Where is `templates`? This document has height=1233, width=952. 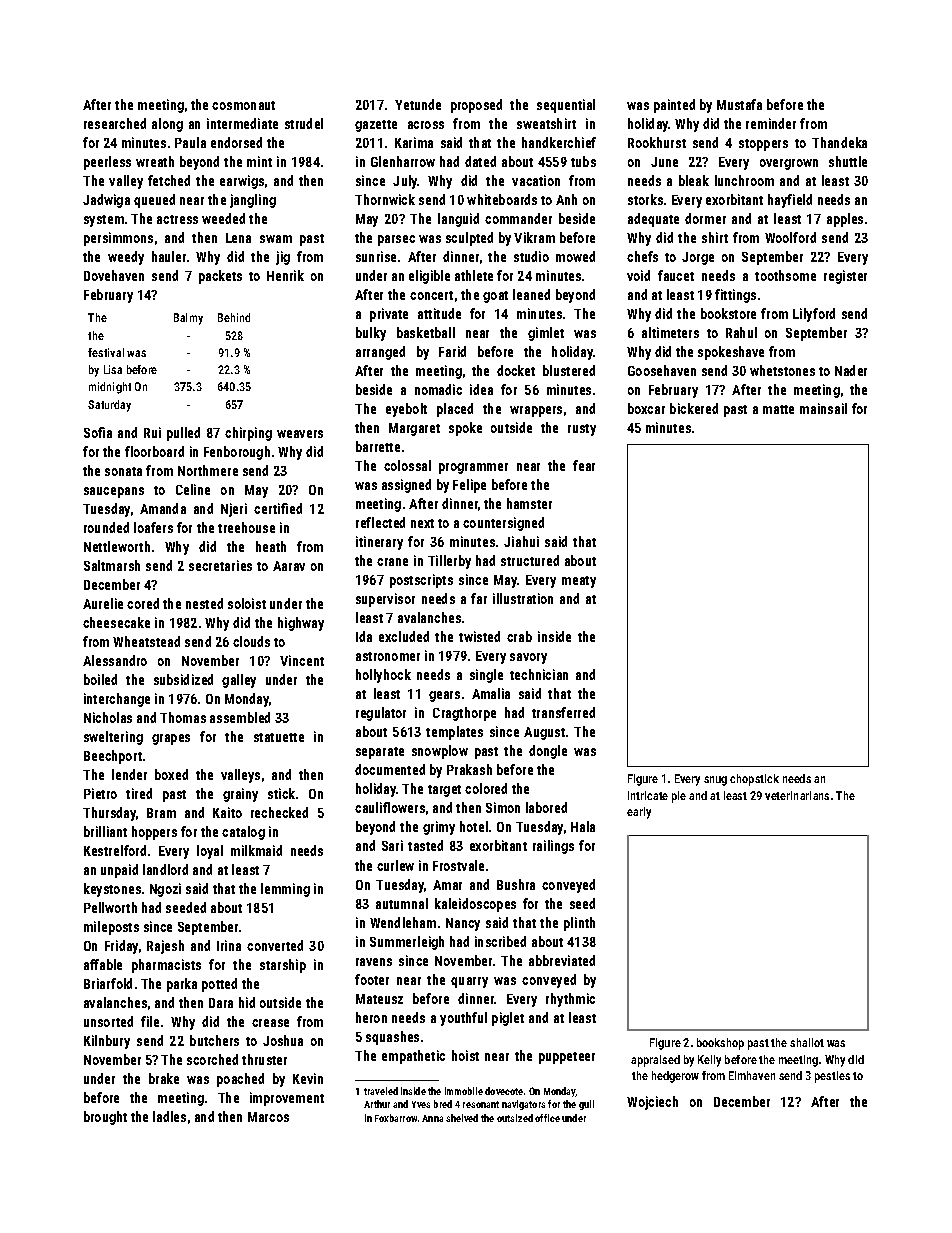
templates is located at coordinates (454, 733).
